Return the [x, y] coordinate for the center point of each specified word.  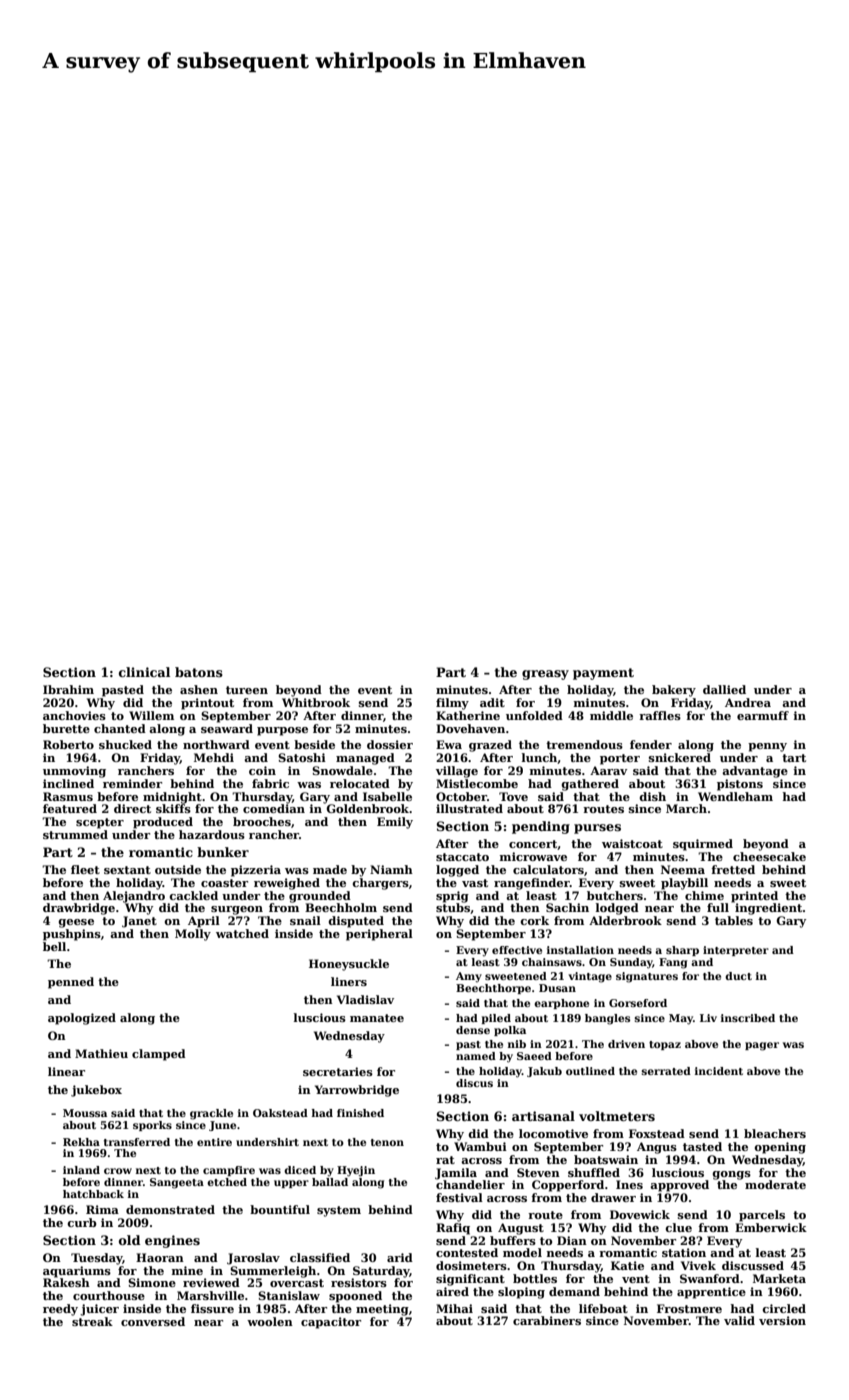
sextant [127, 870]
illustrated [469, 808]
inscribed [748, 1018]
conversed [153, 1321]
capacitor [331, 1323]
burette [66, 728]
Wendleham [735, 796]
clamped [159, 1055]
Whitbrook [316, 702]
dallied [724, 689]
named [476, 1056]
